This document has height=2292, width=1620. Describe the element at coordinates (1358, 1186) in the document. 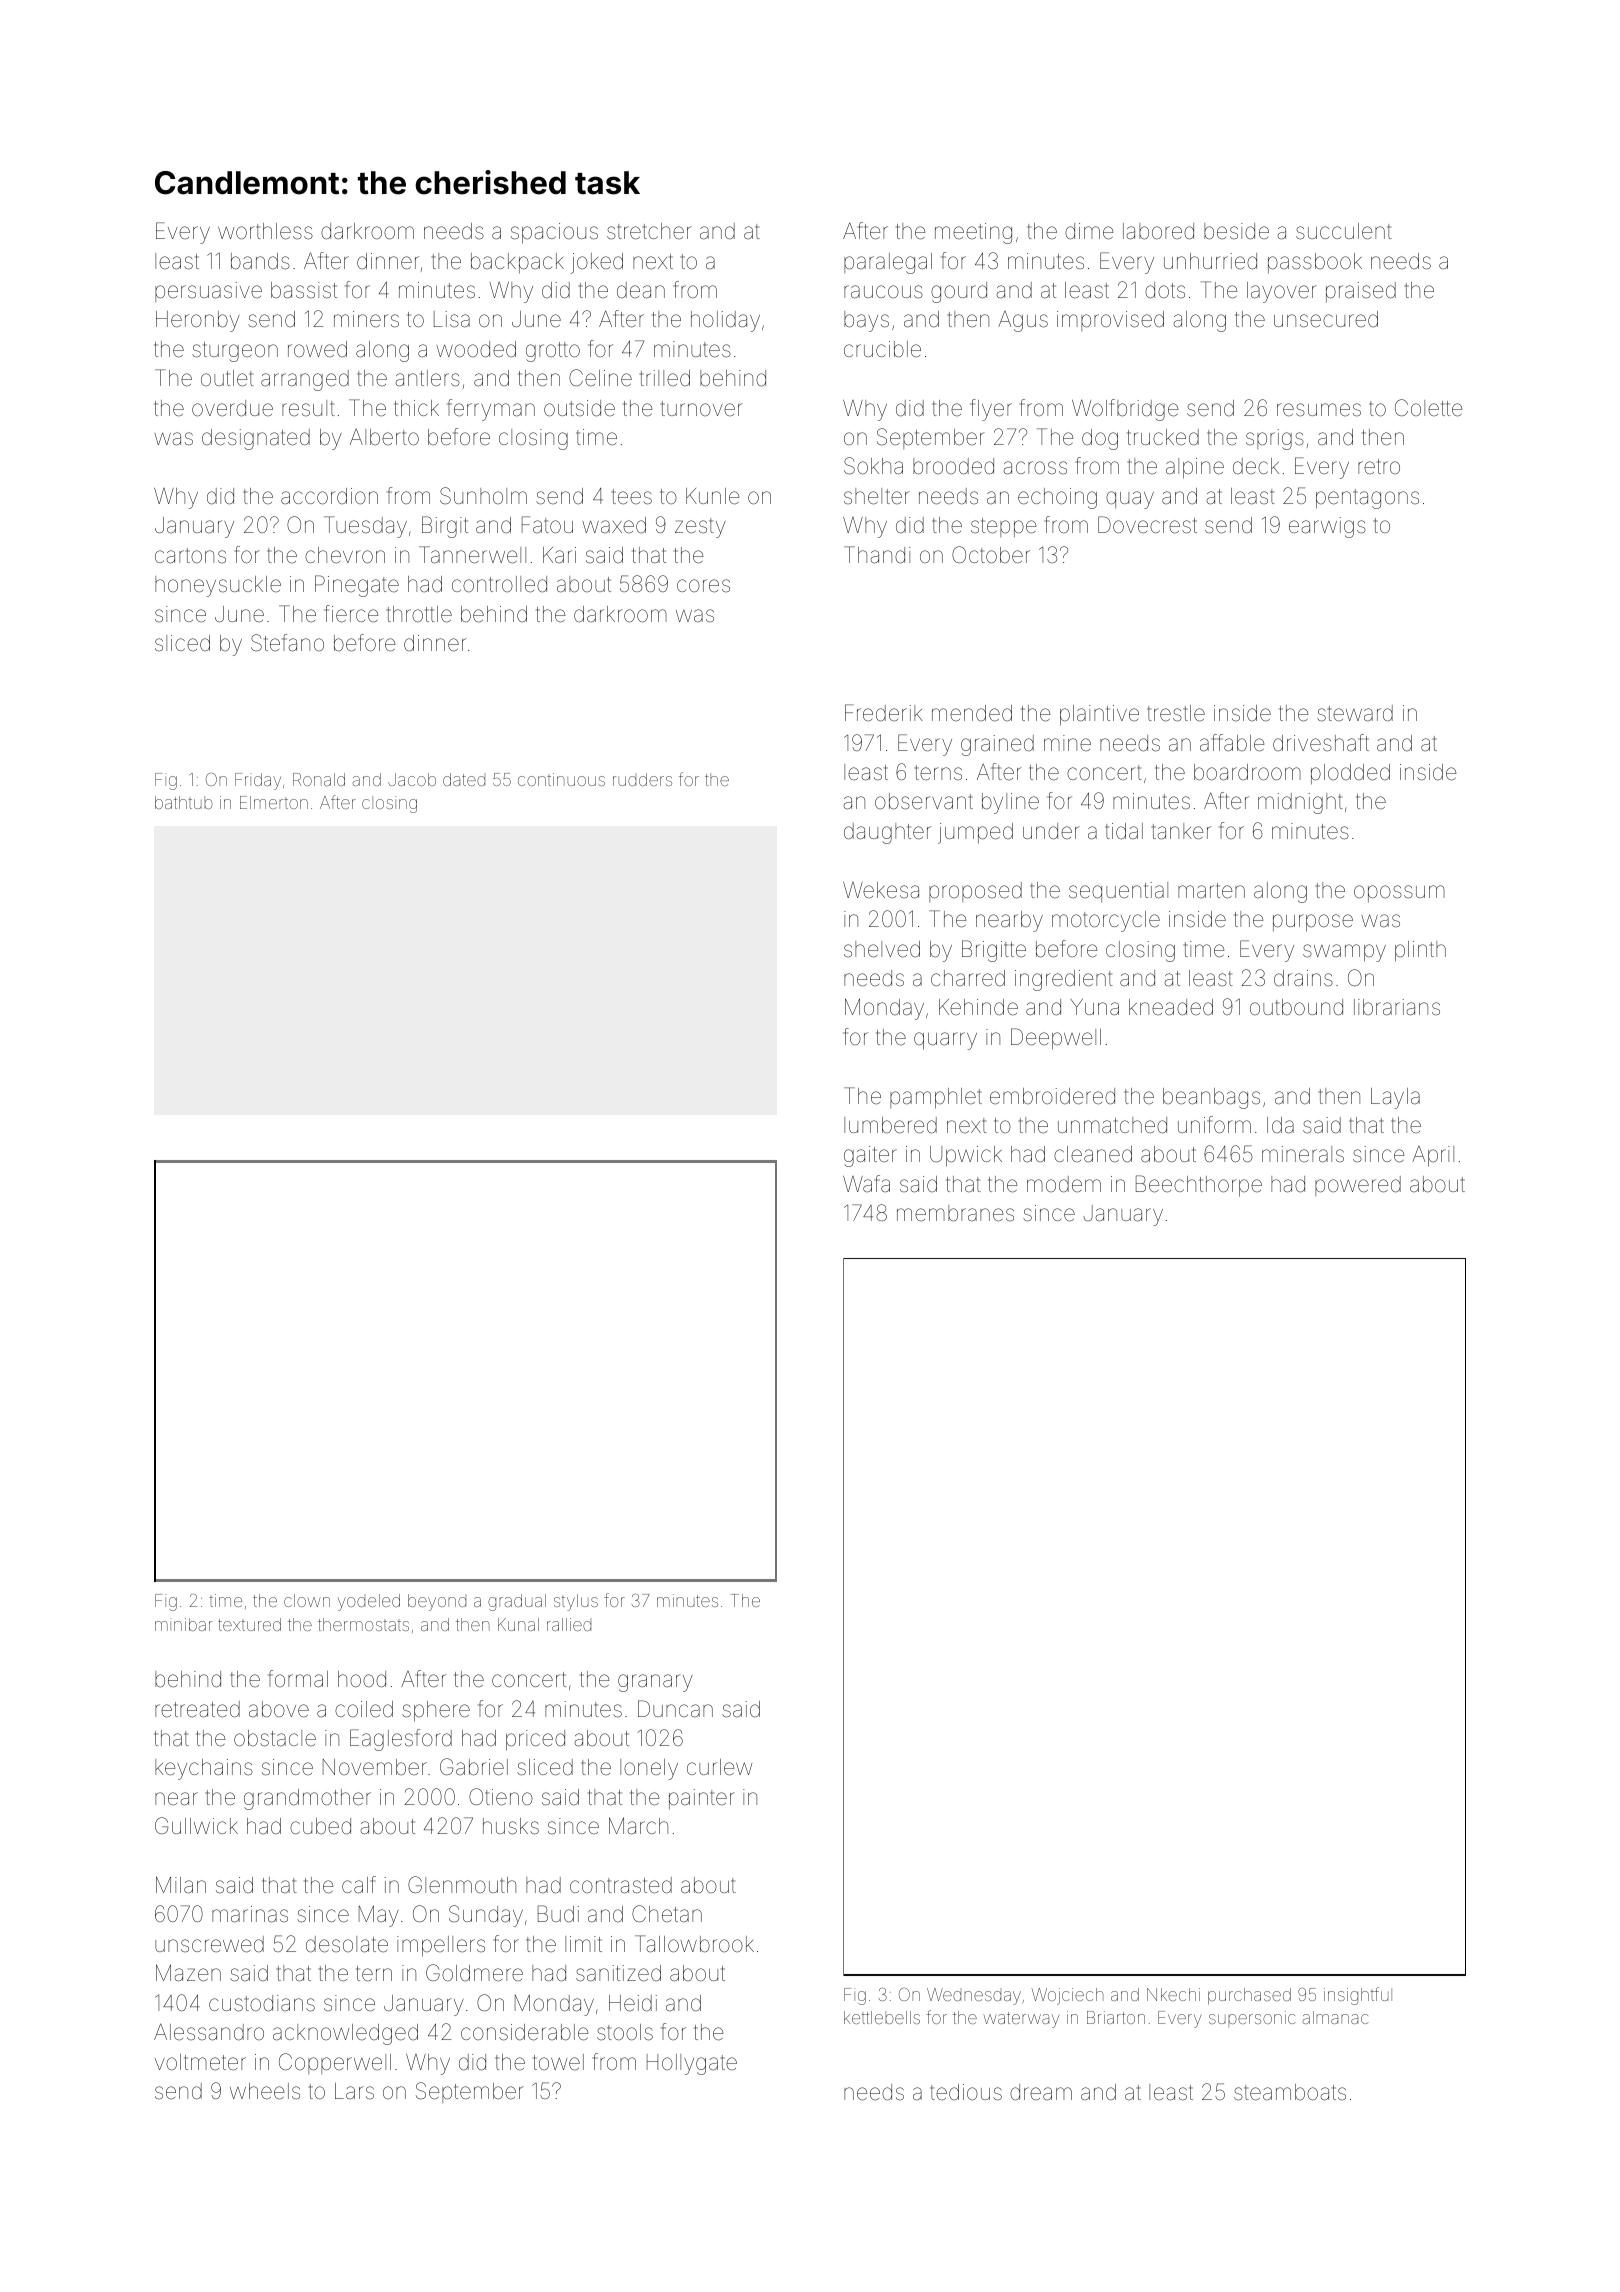

I see `powered` at that location.
